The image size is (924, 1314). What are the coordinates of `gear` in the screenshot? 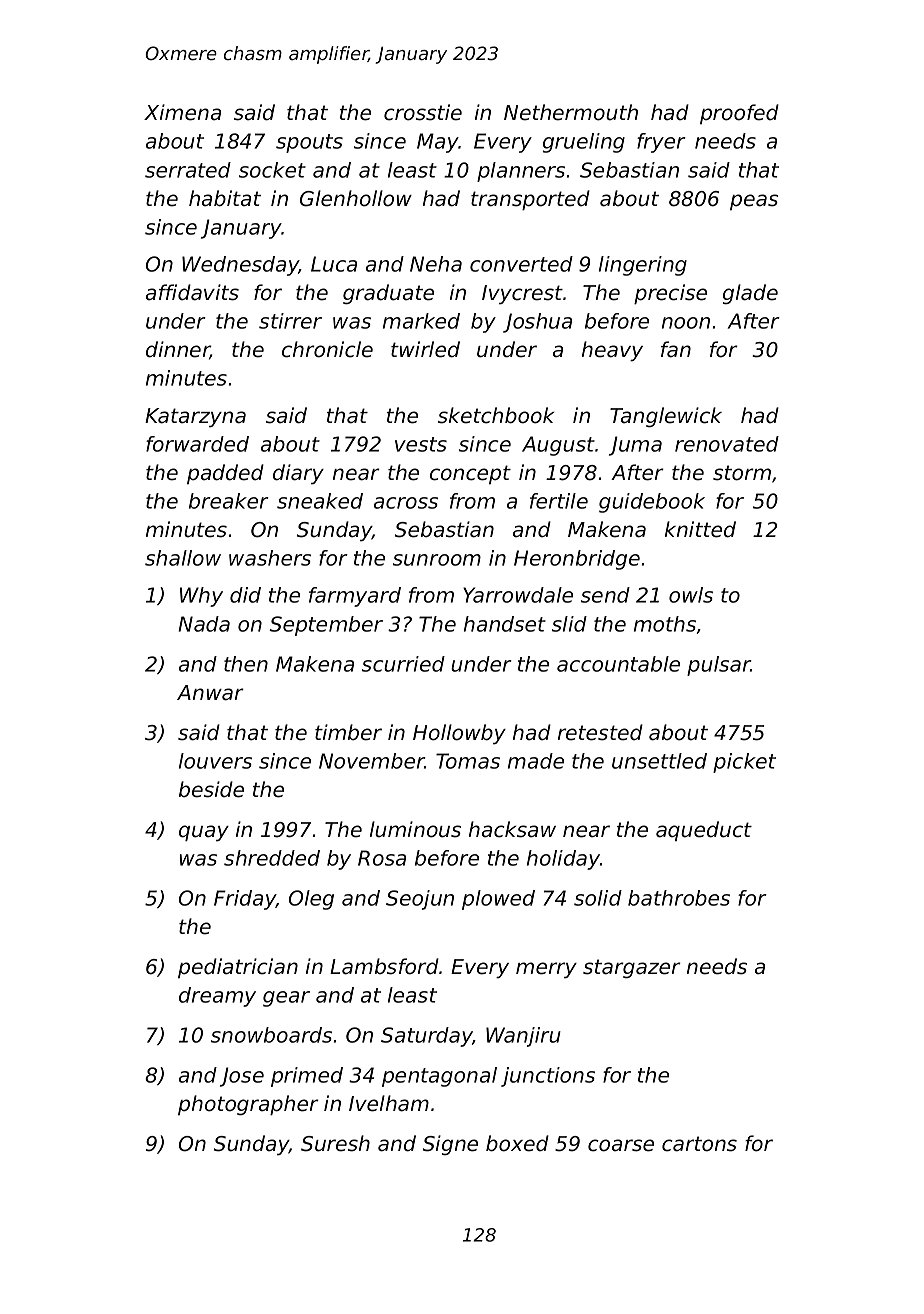 It's located at (286, 999).
